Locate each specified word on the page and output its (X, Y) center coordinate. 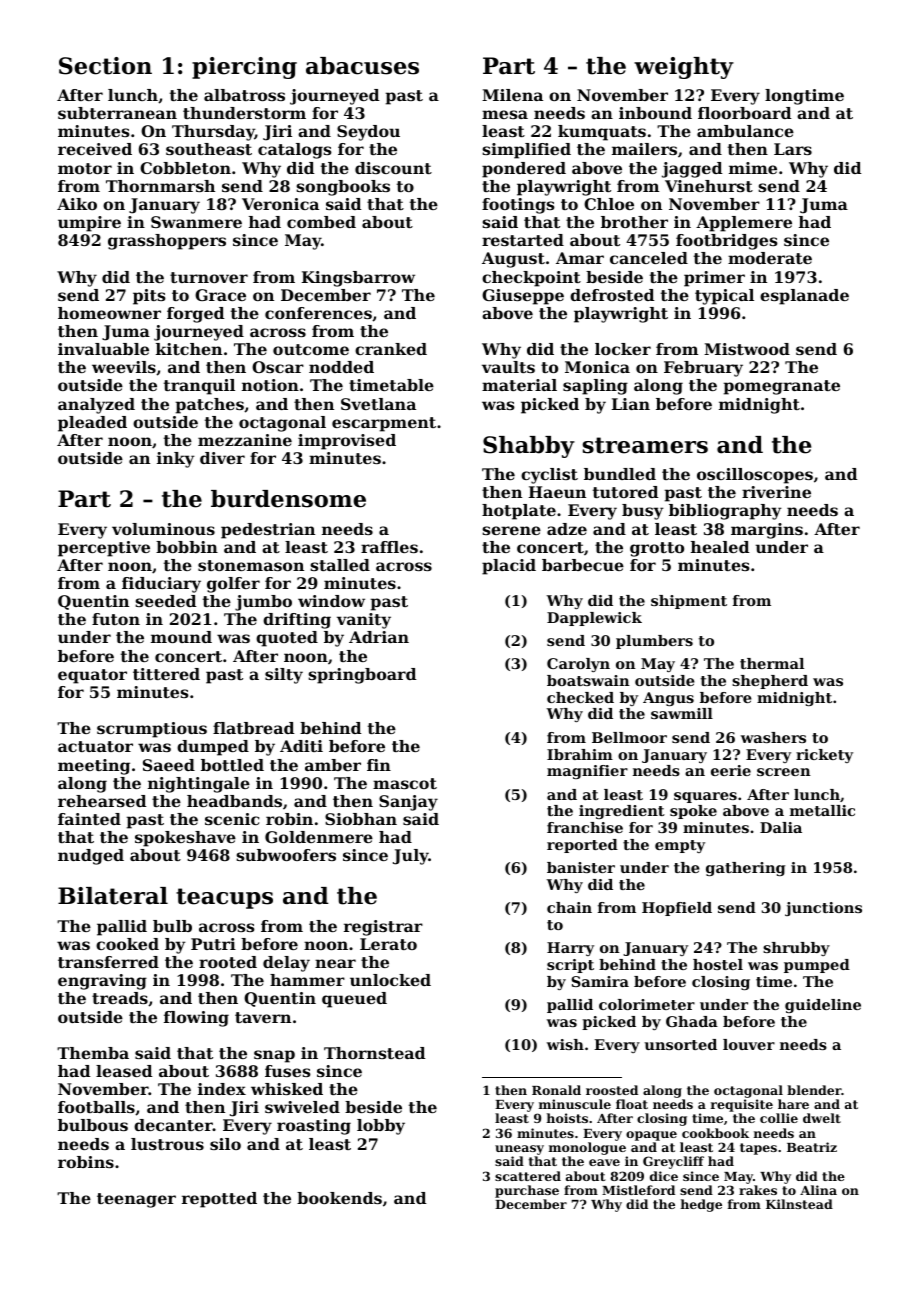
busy (643, 512)
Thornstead (374, 1053)
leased (124, 1071)
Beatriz (812, 1147)
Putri (213, 944)
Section (105, 66)
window (331, 601)
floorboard (744, 113)
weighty (684, 68)
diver (222, 458)
